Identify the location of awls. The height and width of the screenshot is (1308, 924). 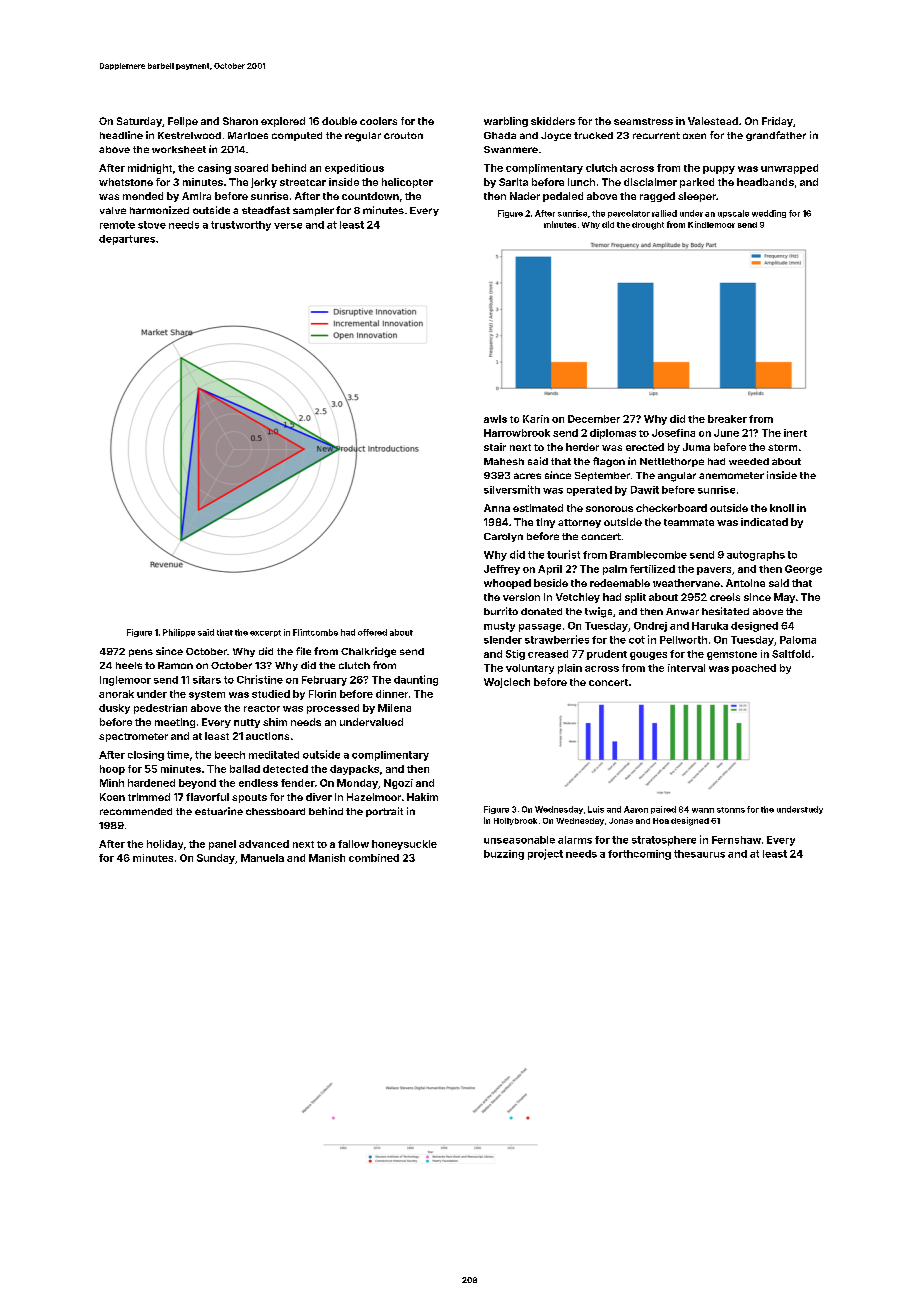
(495, 419).
